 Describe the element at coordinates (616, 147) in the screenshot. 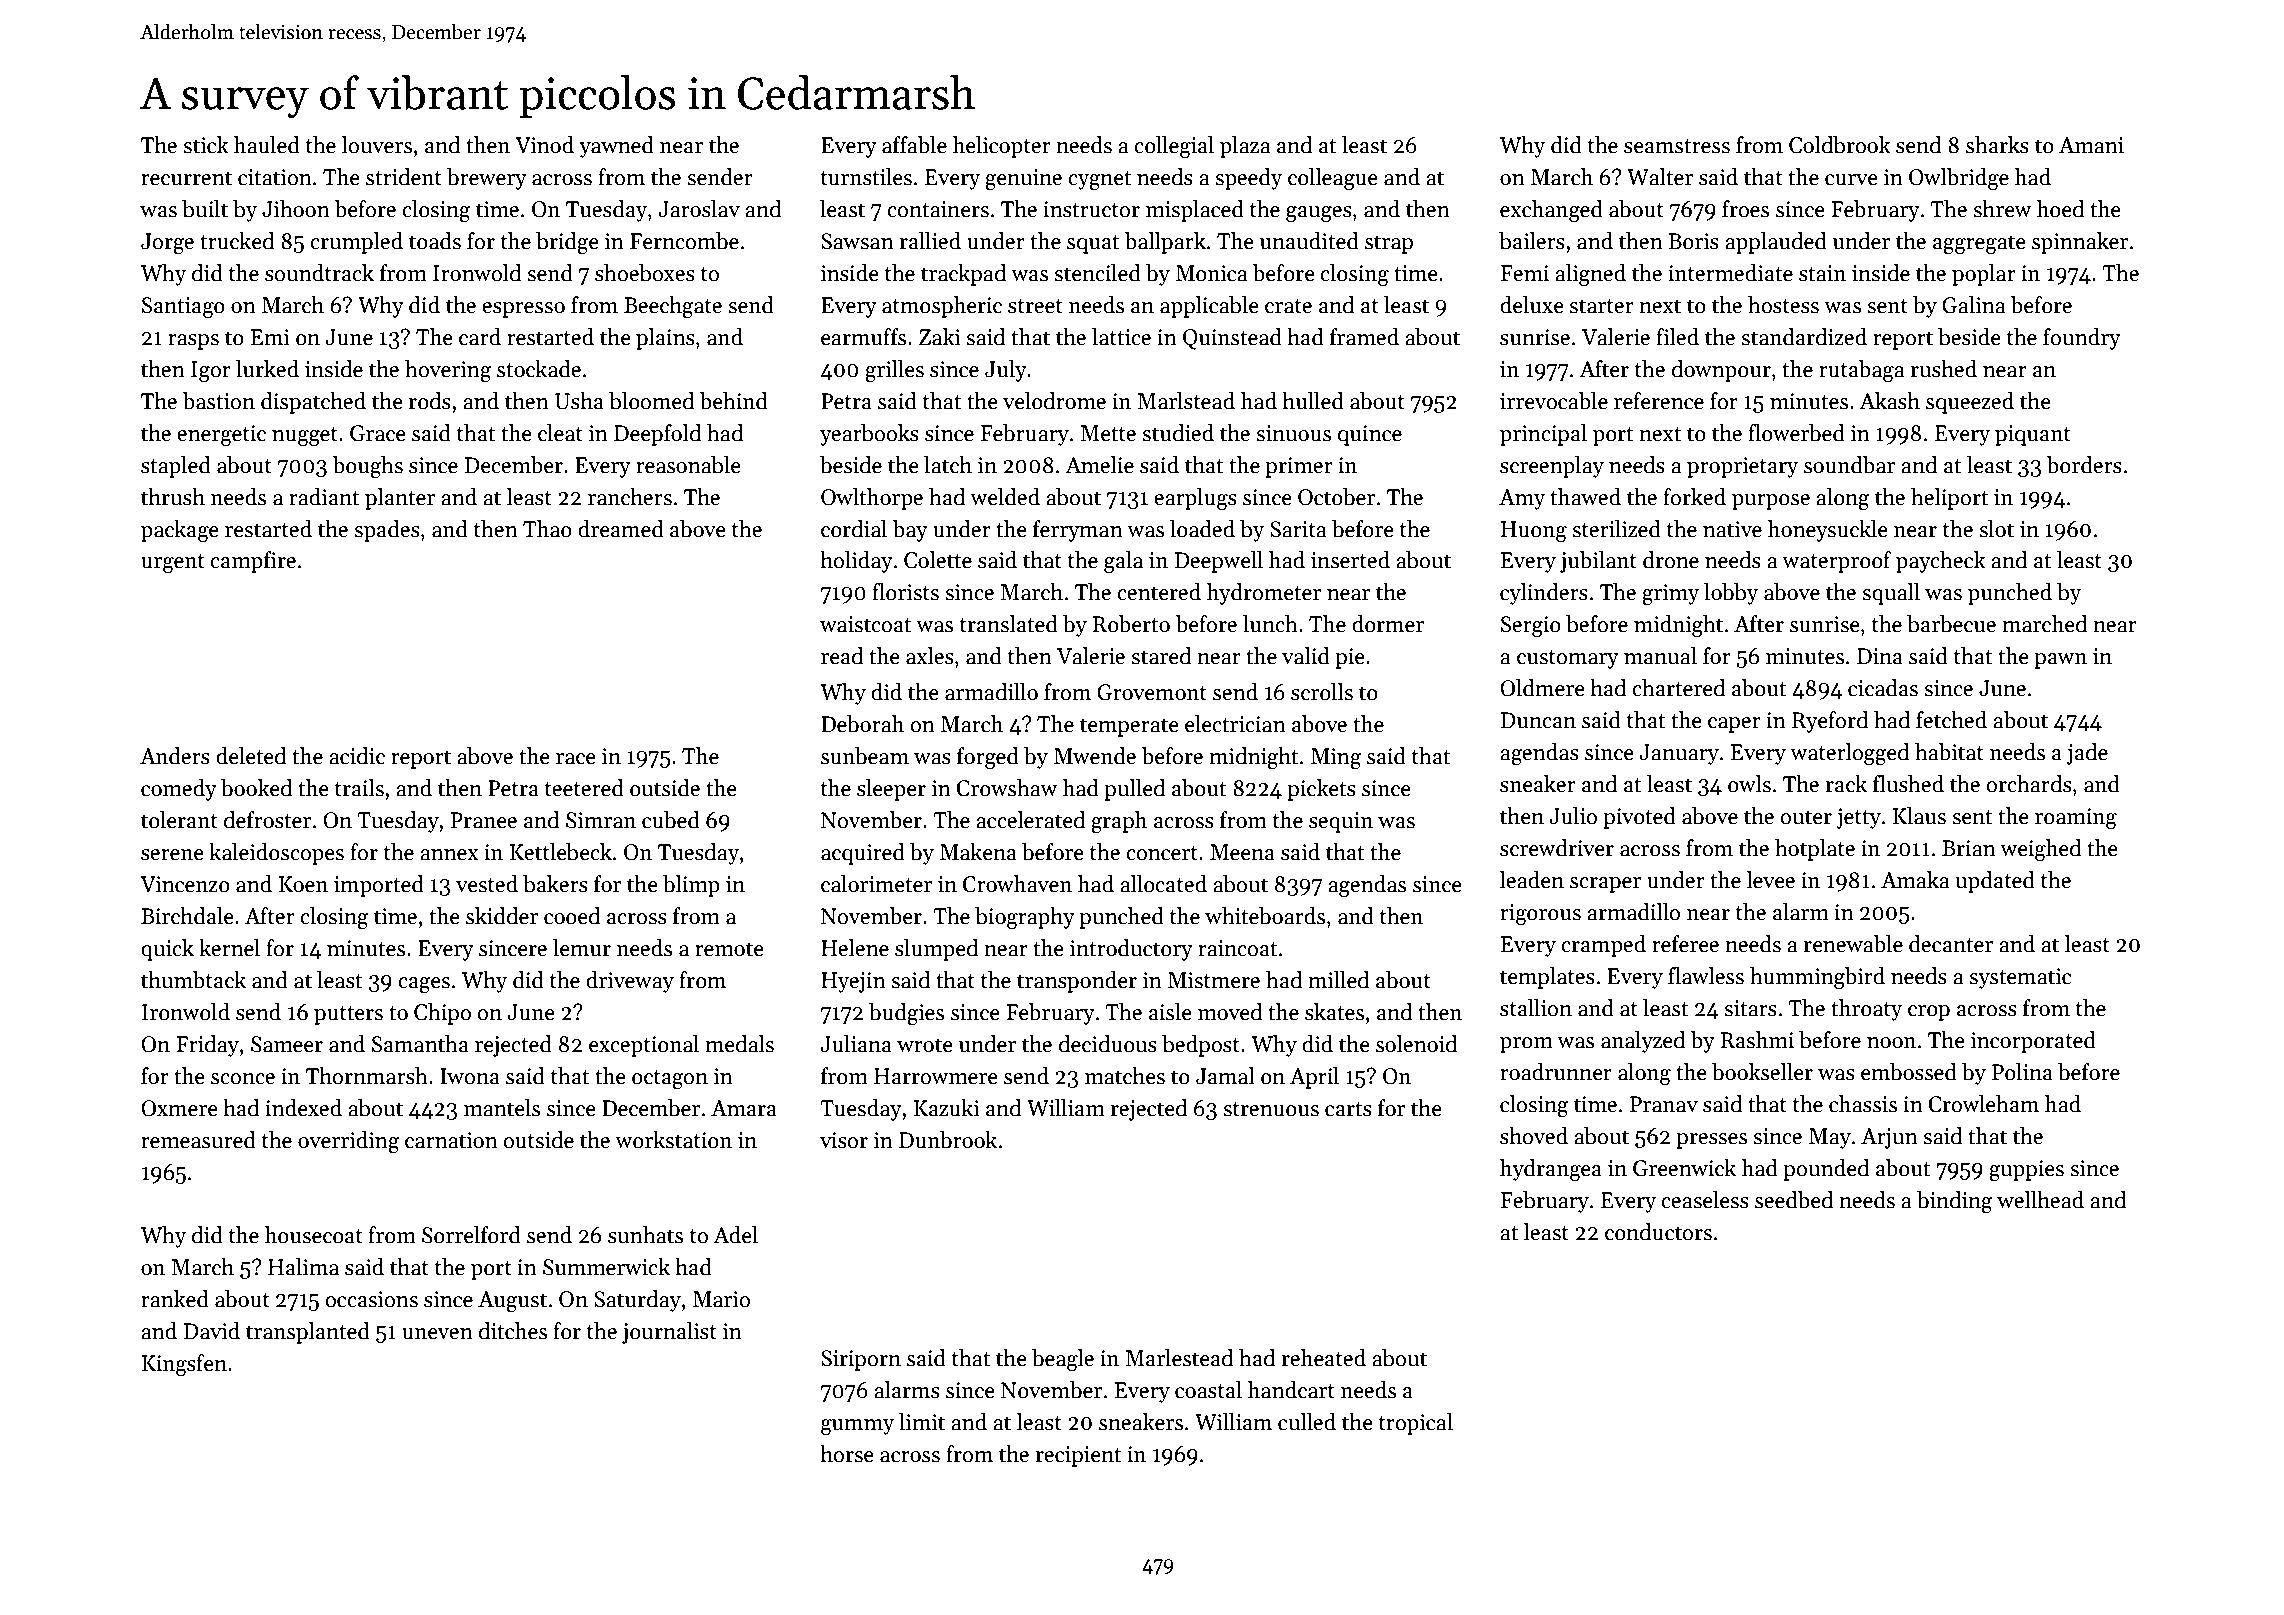

I see `yawned` at that location.
